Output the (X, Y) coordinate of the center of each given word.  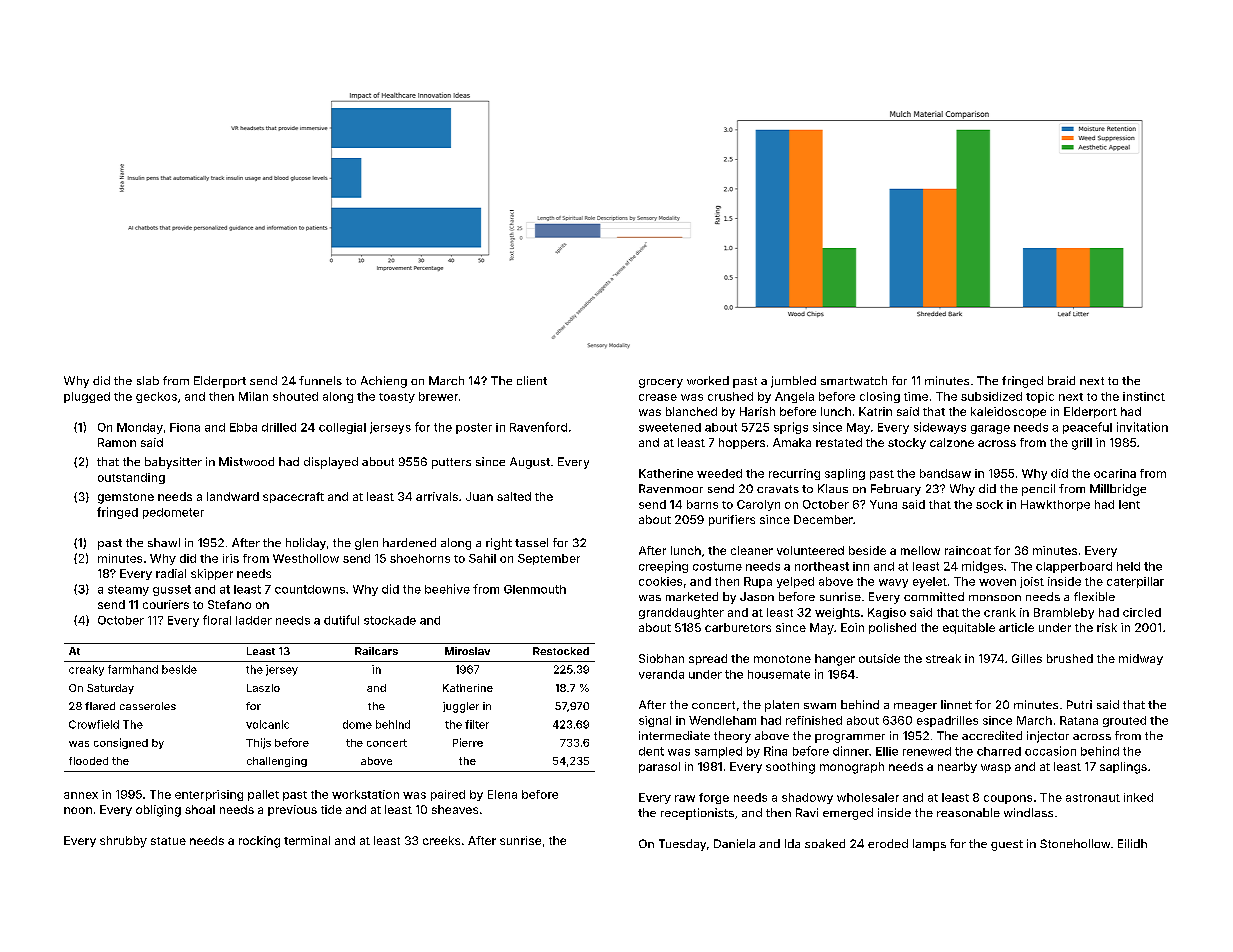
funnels (320, 380)
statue (168, 841)
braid (1061, 380)
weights (837, 613)
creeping (663, 567)
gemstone (126, 498)
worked (708, 380)
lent (1129, 504)
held (1128, 566)
